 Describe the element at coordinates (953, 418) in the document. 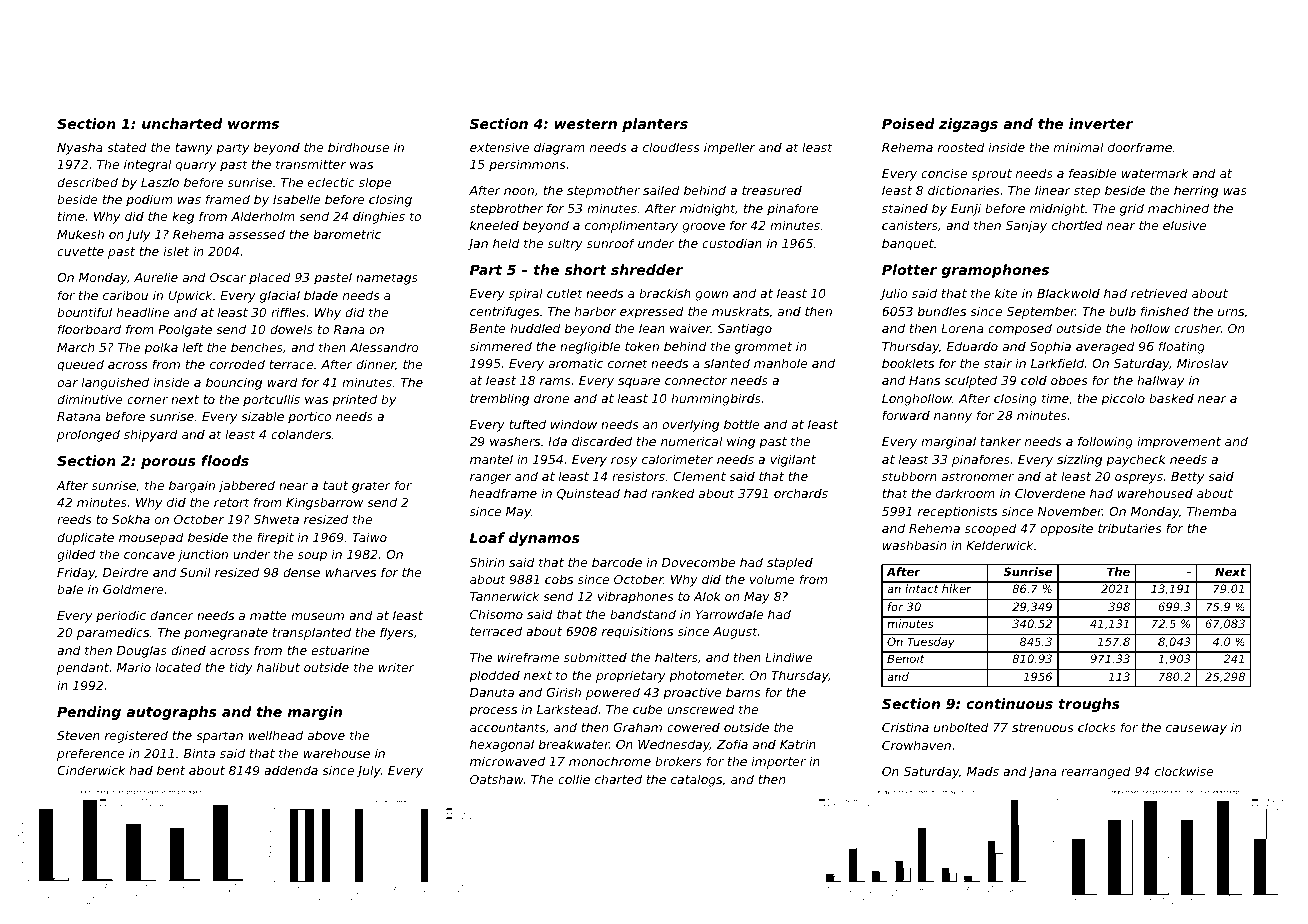

I see `nanny` at that location.
